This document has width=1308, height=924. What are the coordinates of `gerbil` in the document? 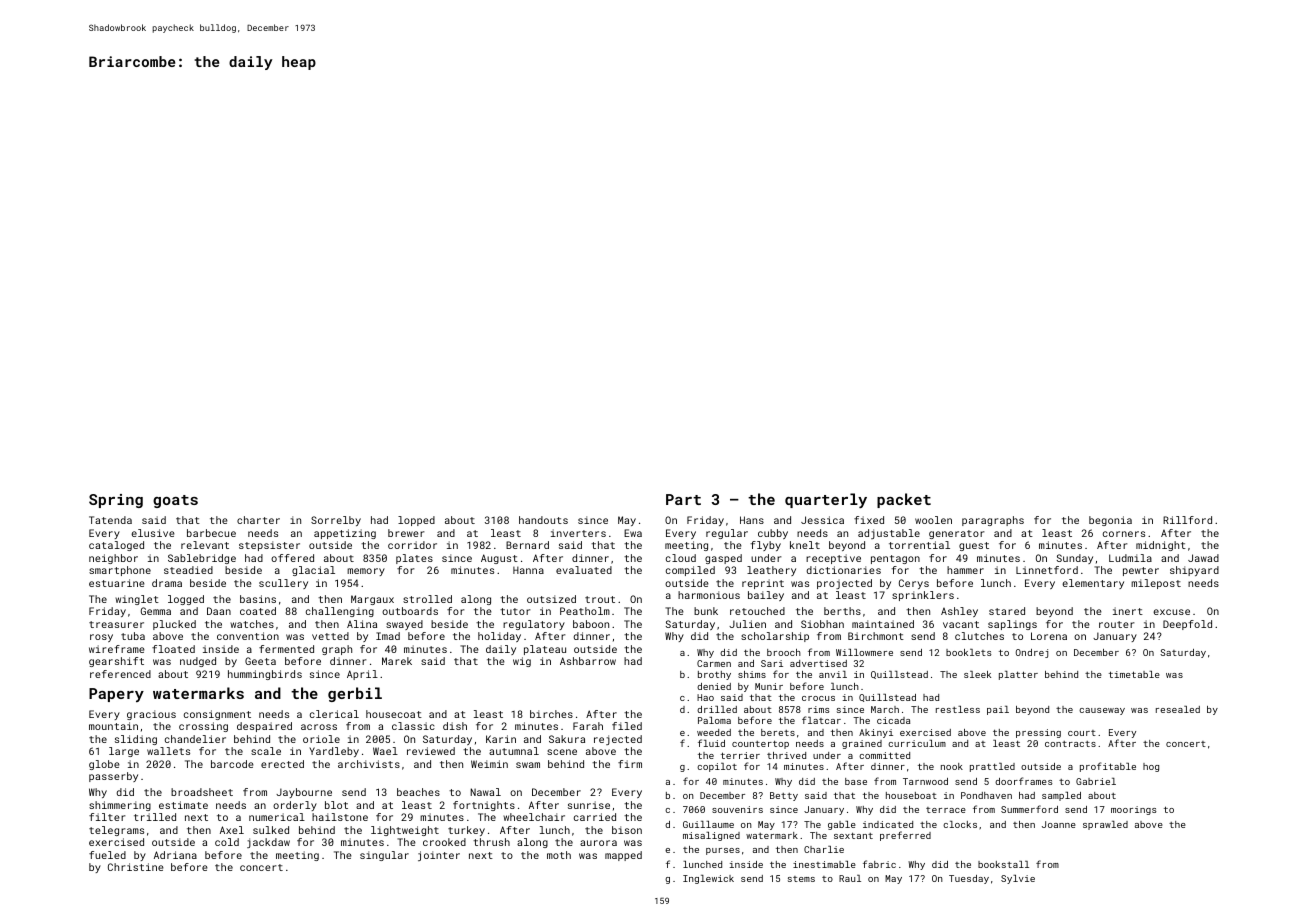 It's located at (355, 694).
